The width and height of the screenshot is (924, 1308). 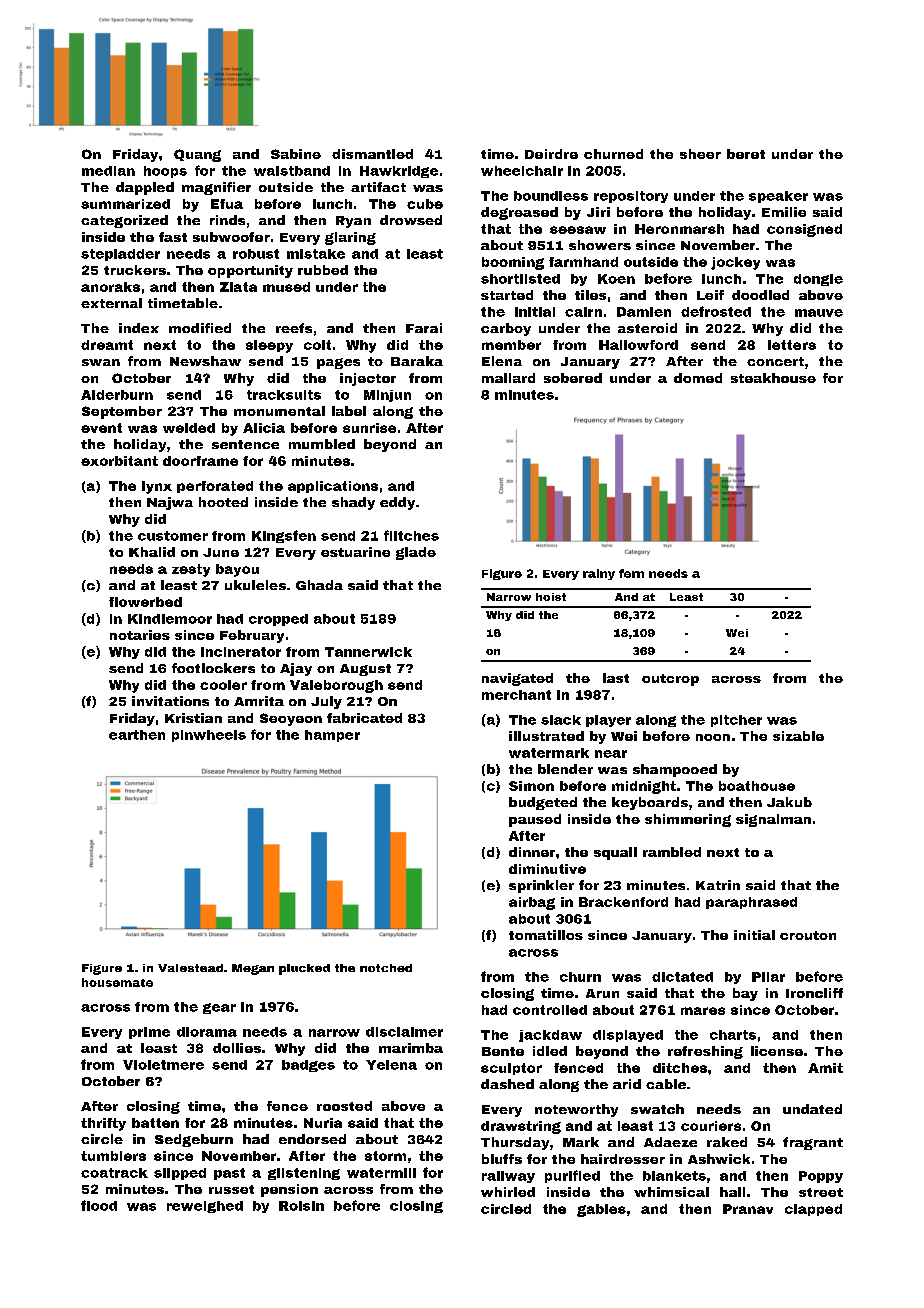 I want to click on dongle, so click(x=818, y=280).
